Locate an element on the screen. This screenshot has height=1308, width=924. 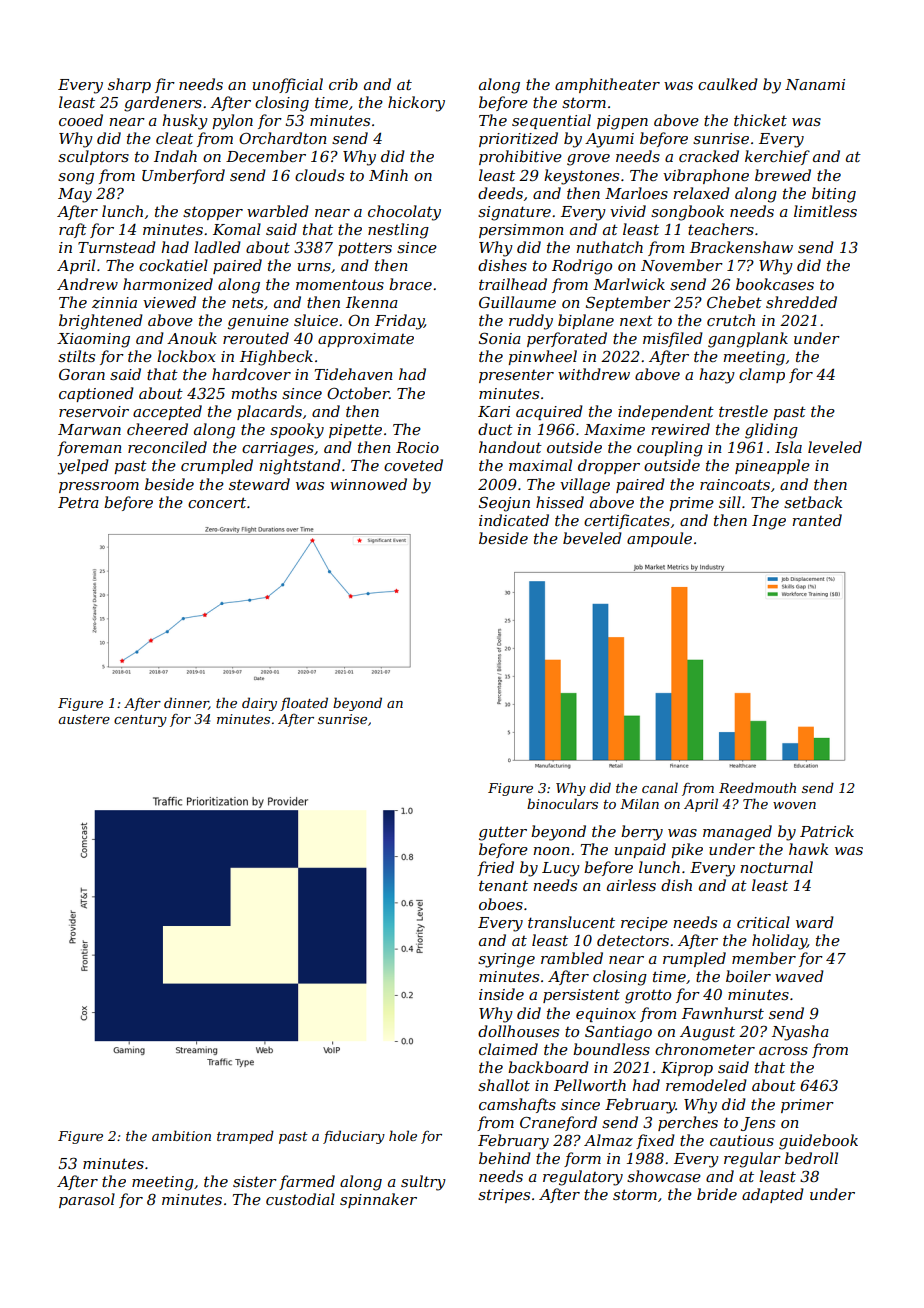
caulked is located at coordinates (728, 84).
